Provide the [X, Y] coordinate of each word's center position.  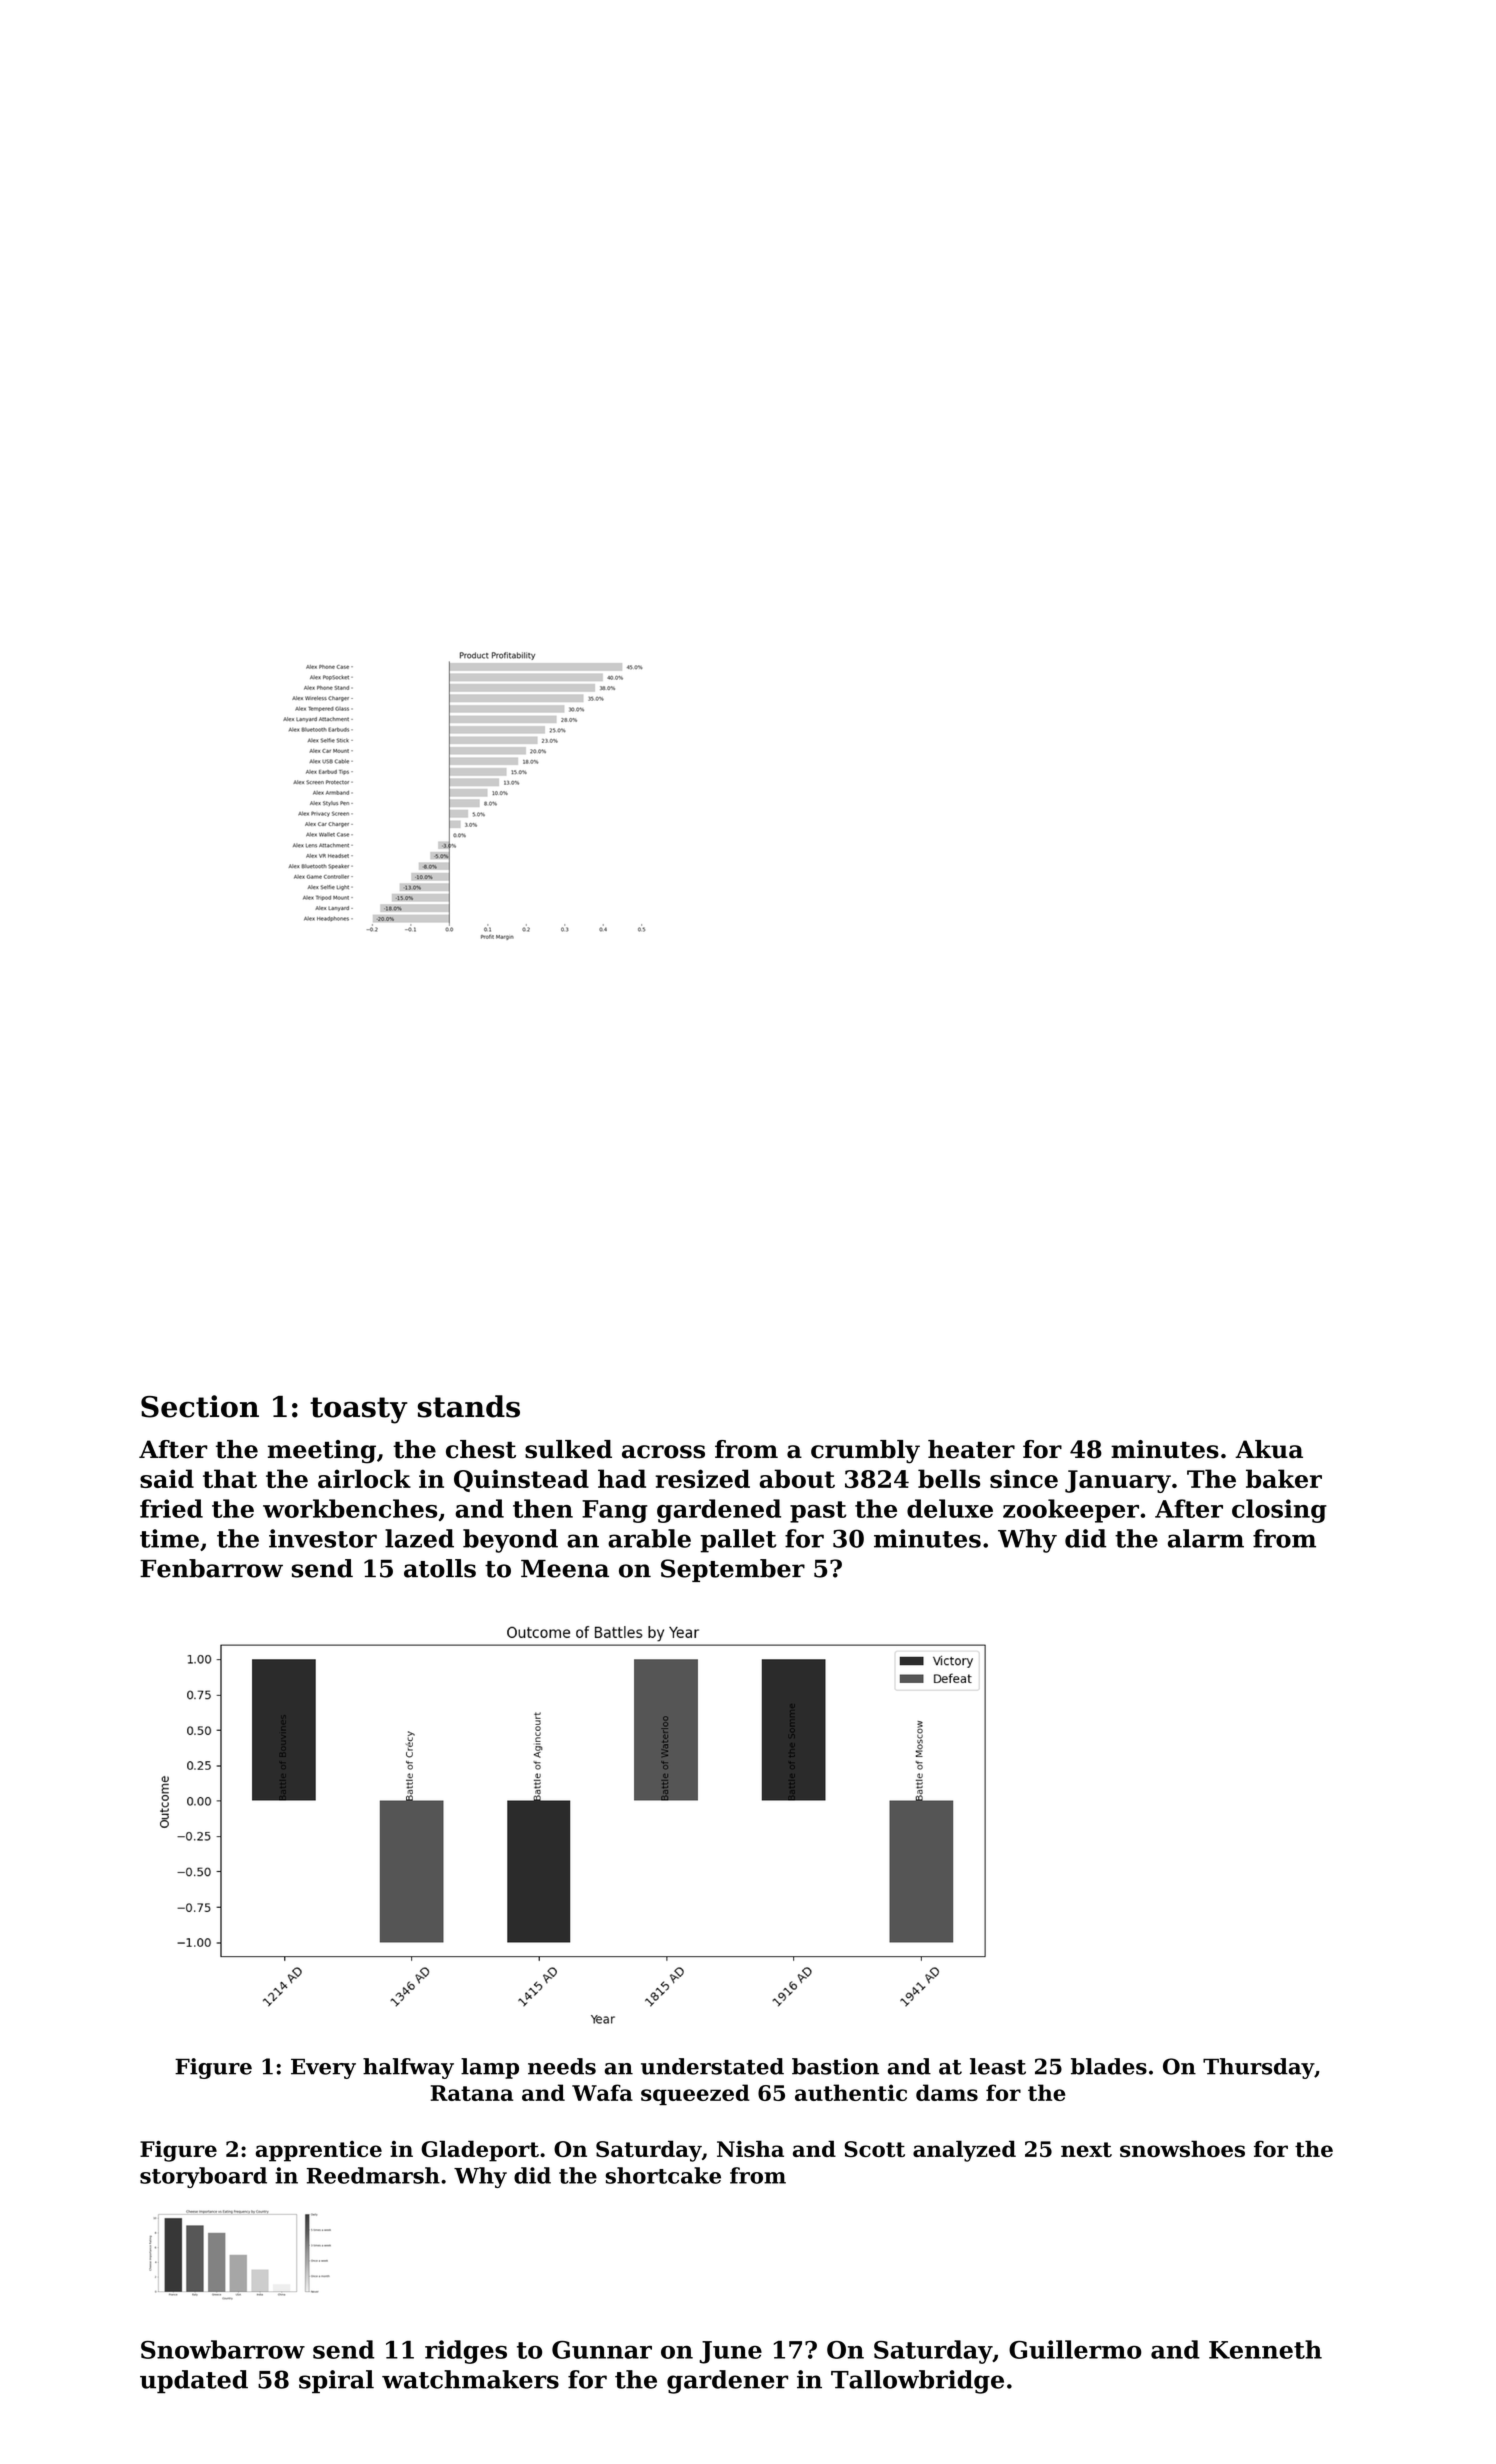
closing [1279, 1511]
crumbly [865, 1452]
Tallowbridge [917, 2382]
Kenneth [1265, 2349]
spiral [336, 2381]
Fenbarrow [211, 1568]
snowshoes [1182, 2148]
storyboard [203, 2177]
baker [1284, 1478]
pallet [738, 1541]
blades [1109, 2066]
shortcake [663, 2175]
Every [323, 2069]
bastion [835, 2066]
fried [171, 1508]
